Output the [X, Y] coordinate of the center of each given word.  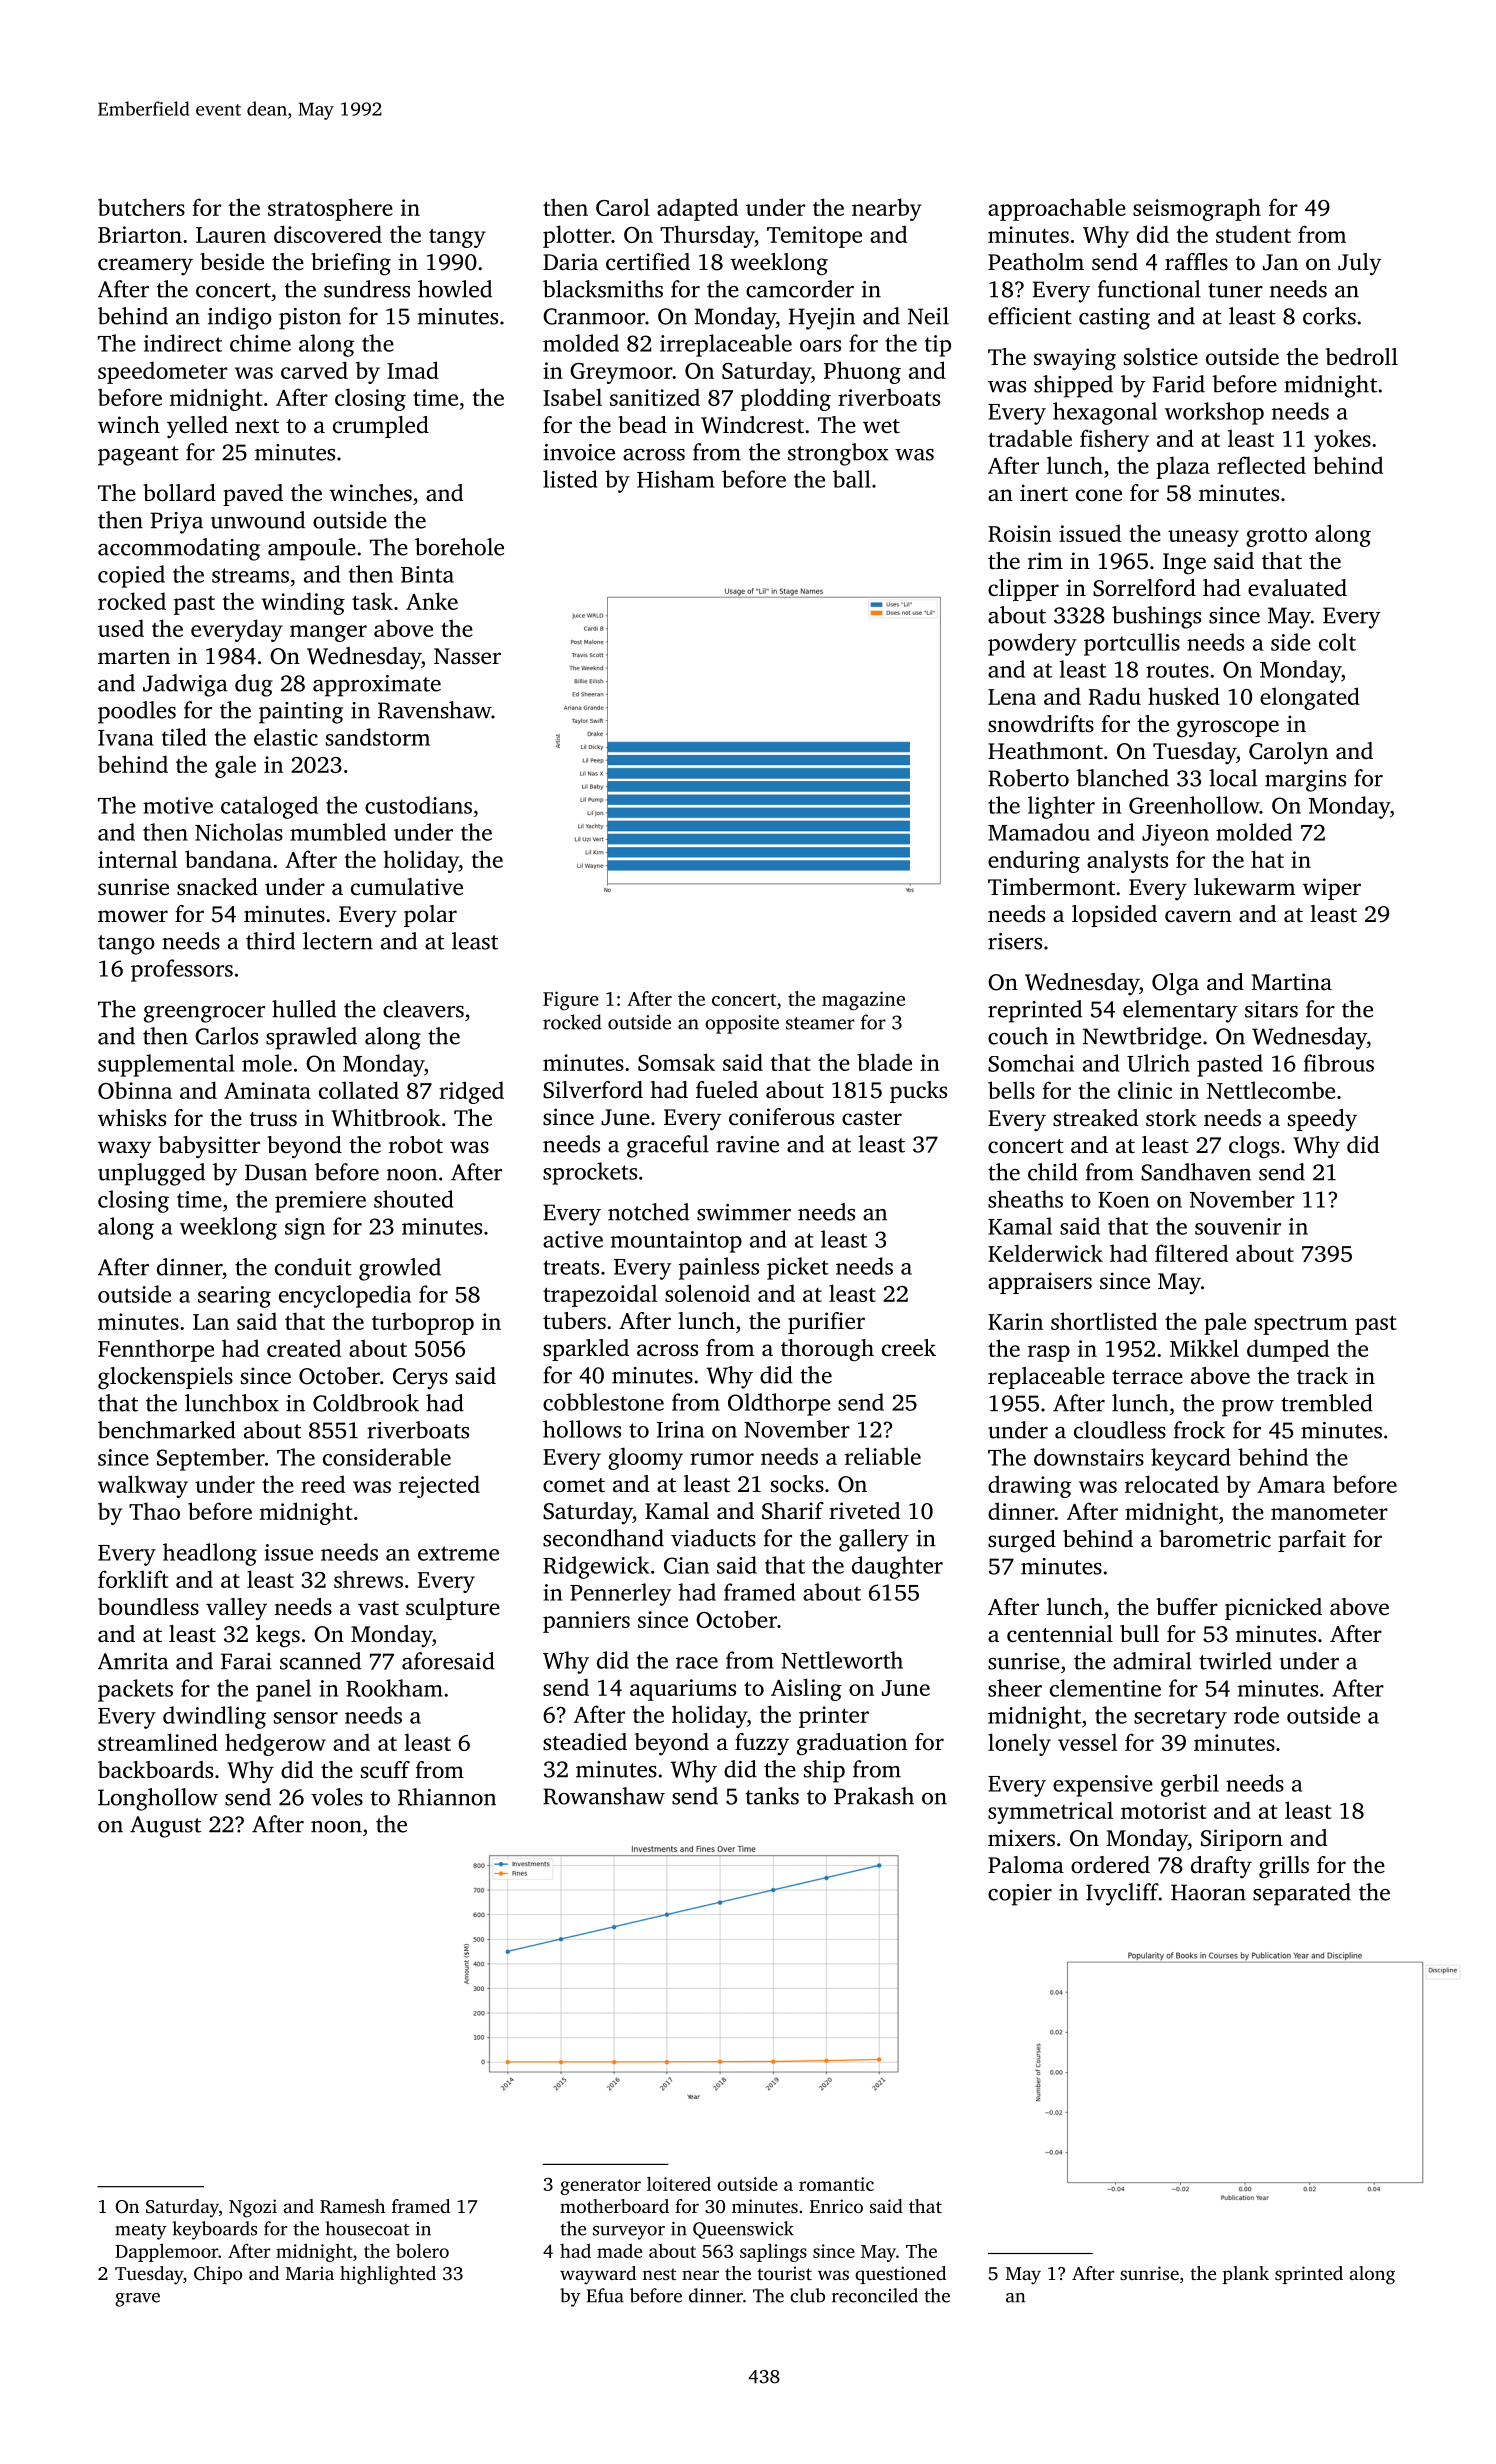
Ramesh [352, 2206]
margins [1305, 781]
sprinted [1309, 2275]
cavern [1198, 916]
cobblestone [603, 1402]
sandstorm [378, 737]
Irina [680, 1429]
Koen [1123, 1200]
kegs [278, 1636]
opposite [742, 1024]
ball [852, 479]
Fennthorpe [156, 1350]
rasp [1049, 1353]
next [257, 426]
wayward [598, 2275]
